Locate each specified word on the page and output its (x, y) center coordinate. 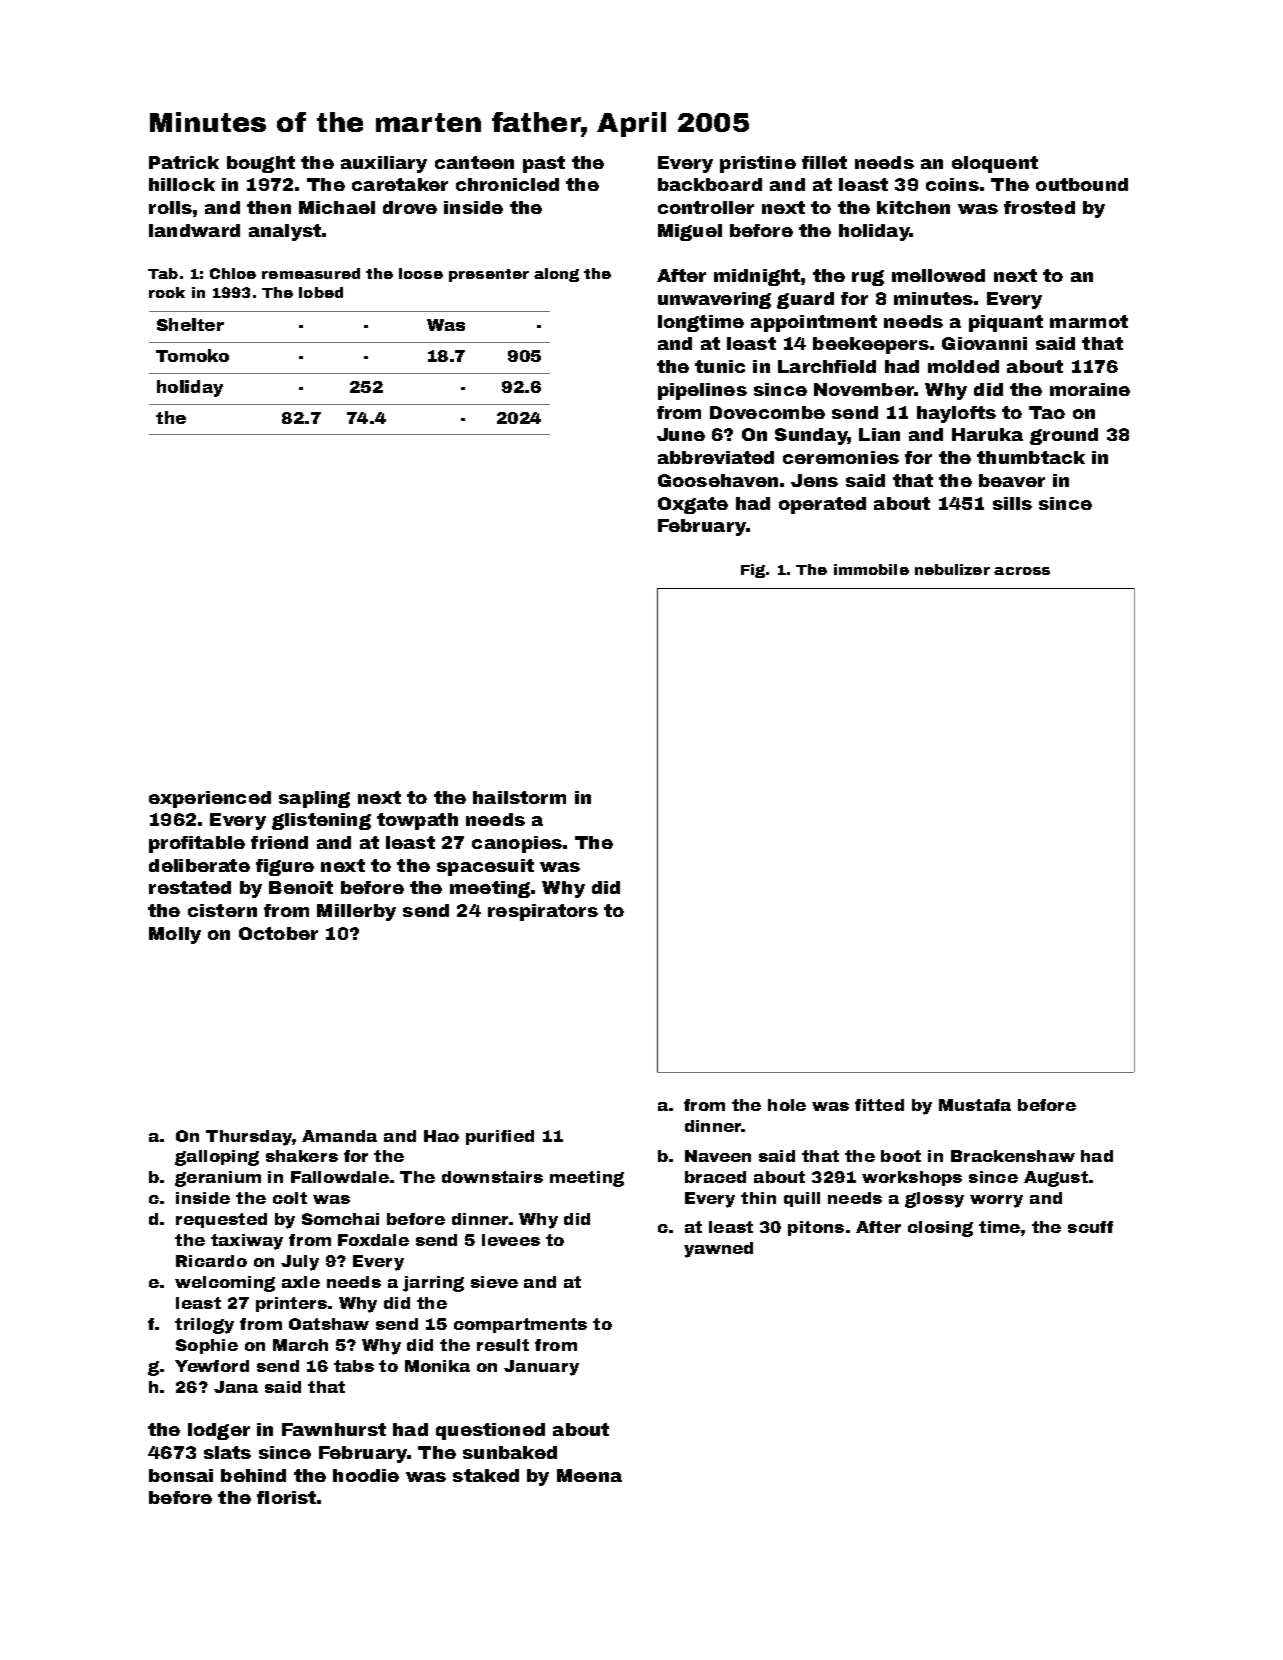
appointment (814, 323)
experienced (210, 799)
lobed (321, 292)
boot (901, 1156)
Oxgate (693, 505)
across (1022, 571)
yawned (718, 1250)
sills (1012, 503)
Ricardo (211, 1261)
